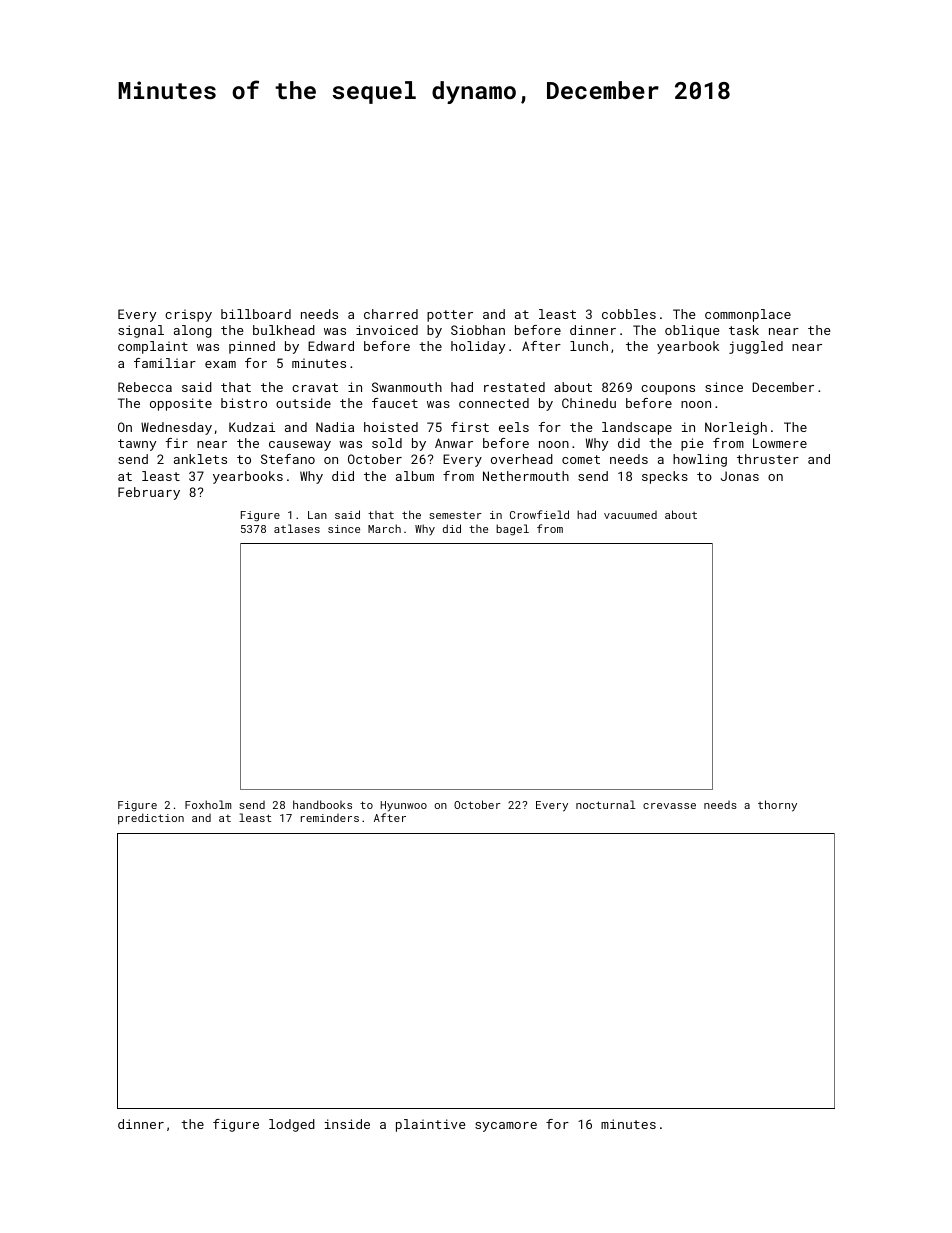 The image size is (952, 1233). I want to click on atlases, so click(297, 528).
